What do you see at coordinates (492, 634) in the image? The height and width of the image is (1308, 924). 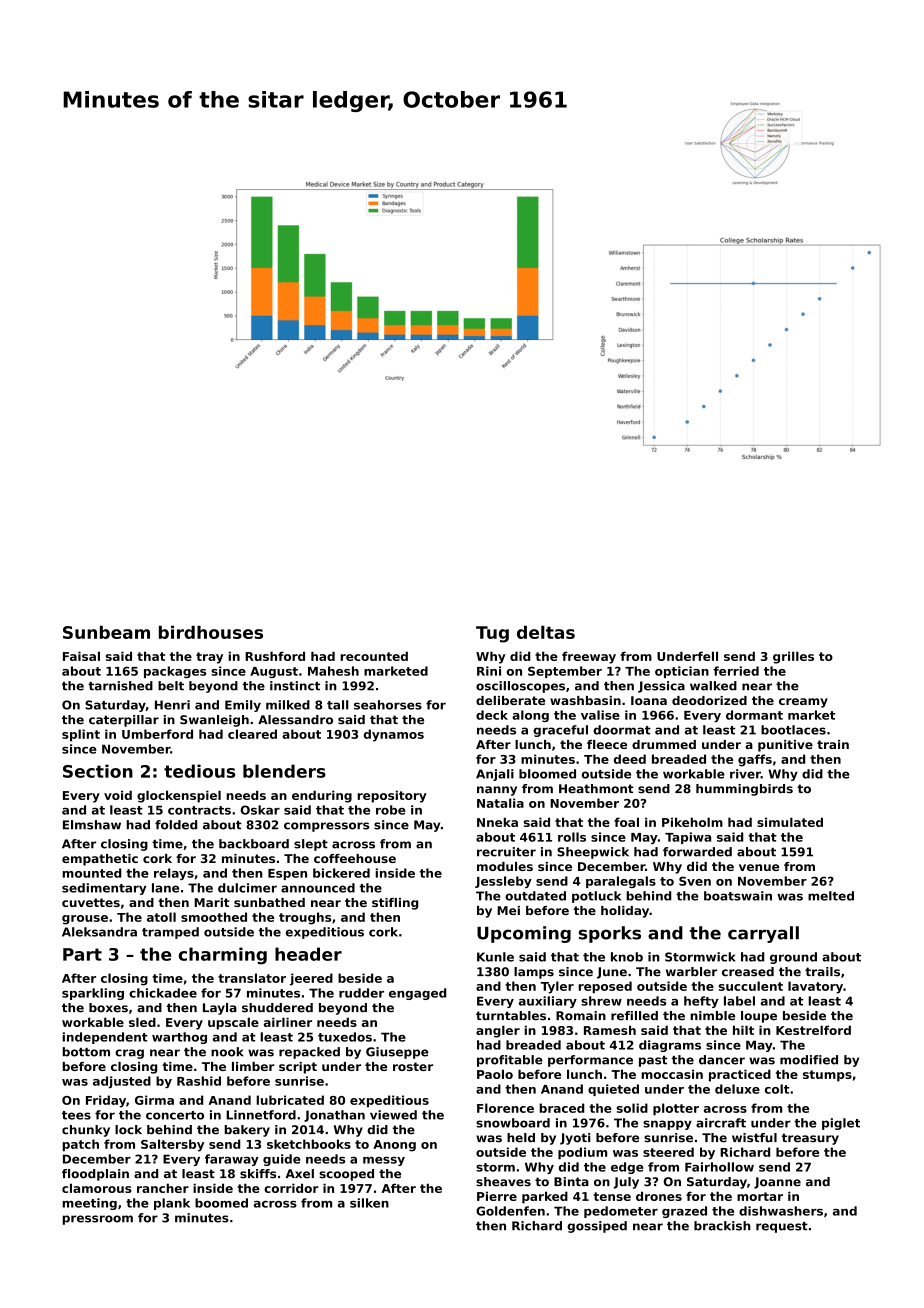 I see `Tug` at bounding box center [492, 634].
